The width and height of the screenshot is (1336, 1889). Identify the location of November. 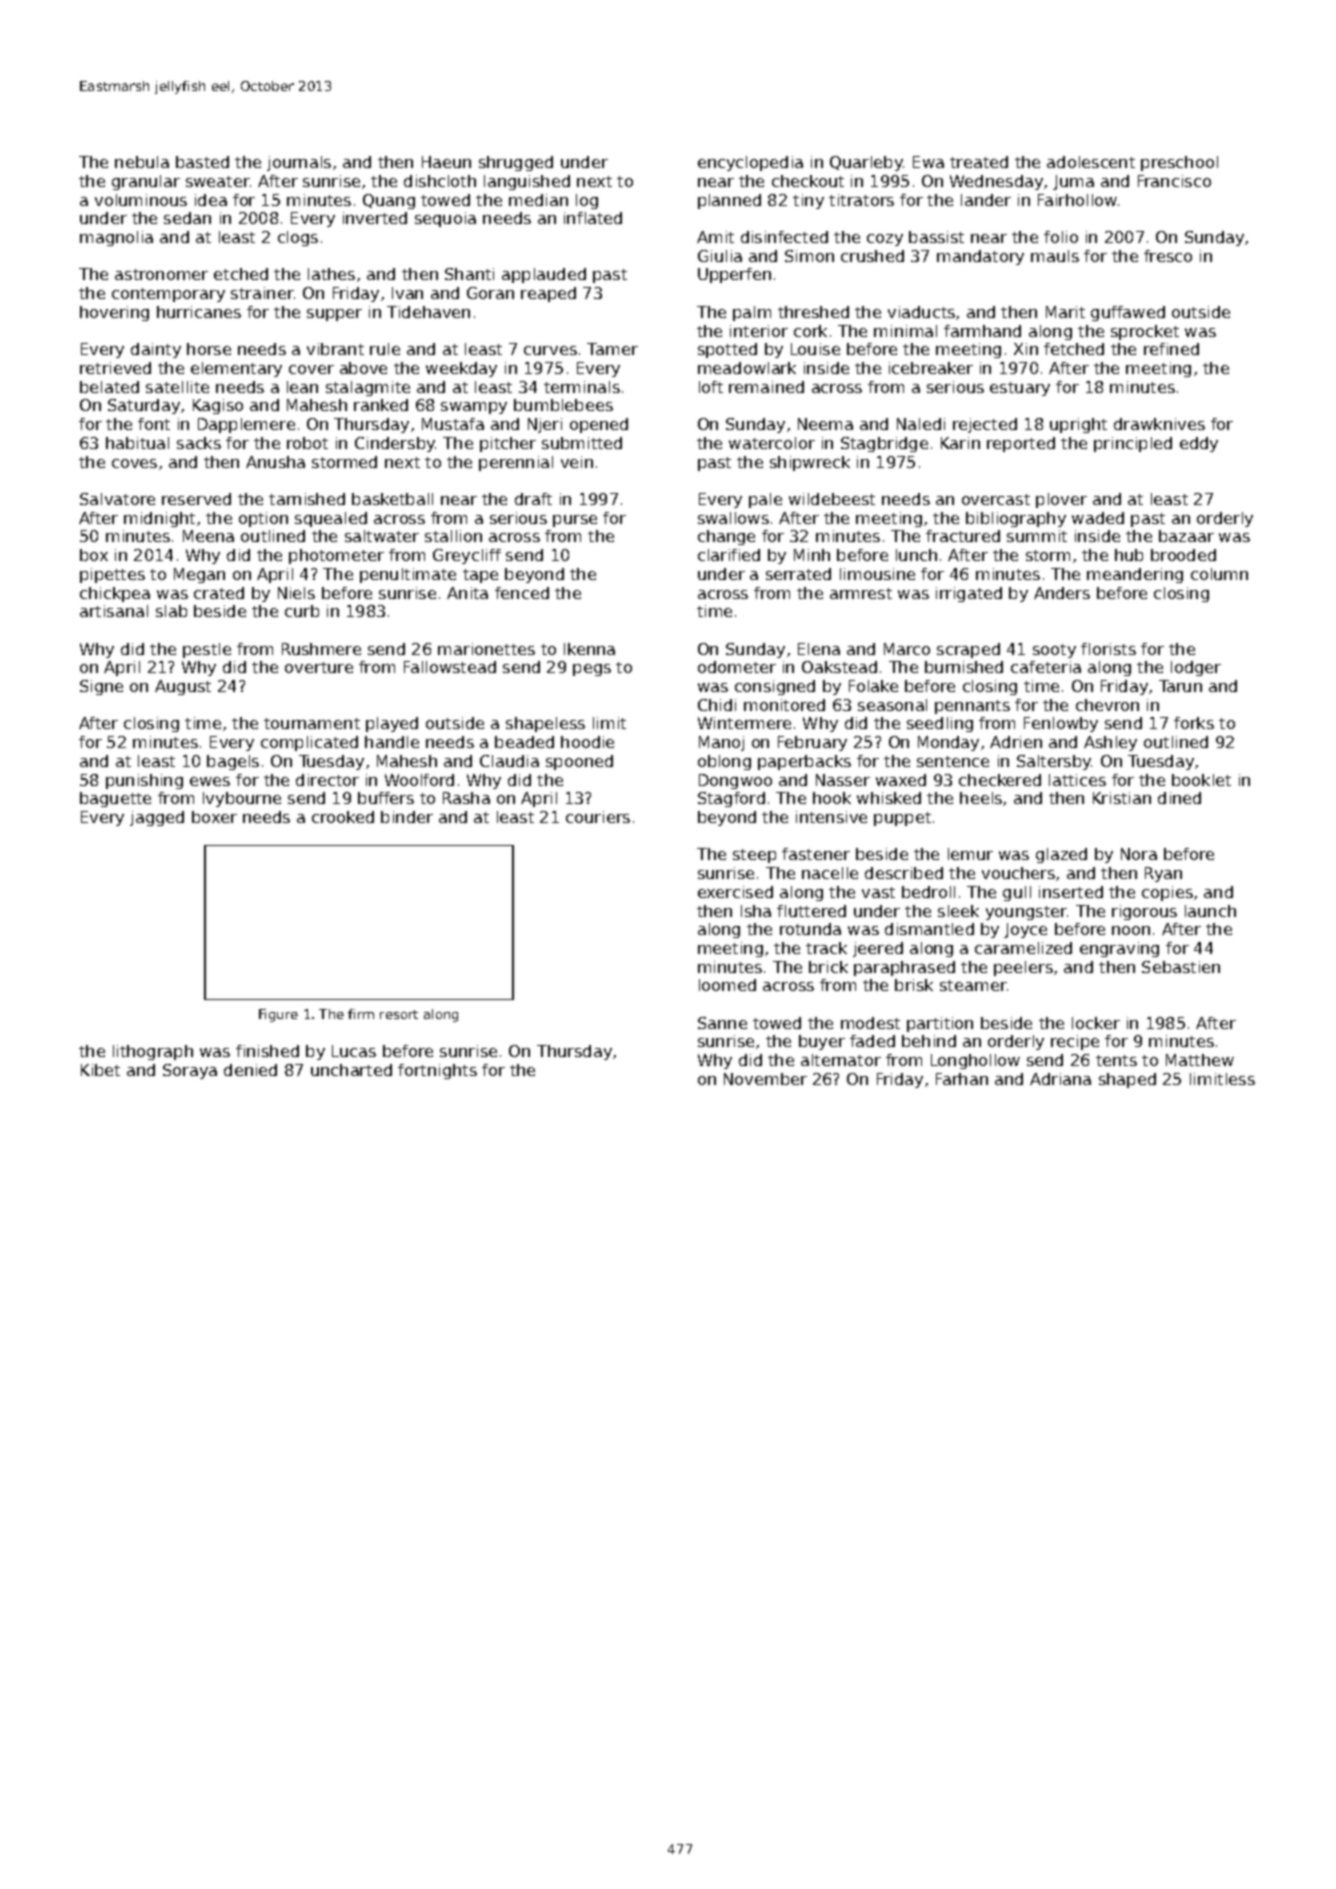
(765, 1079).
